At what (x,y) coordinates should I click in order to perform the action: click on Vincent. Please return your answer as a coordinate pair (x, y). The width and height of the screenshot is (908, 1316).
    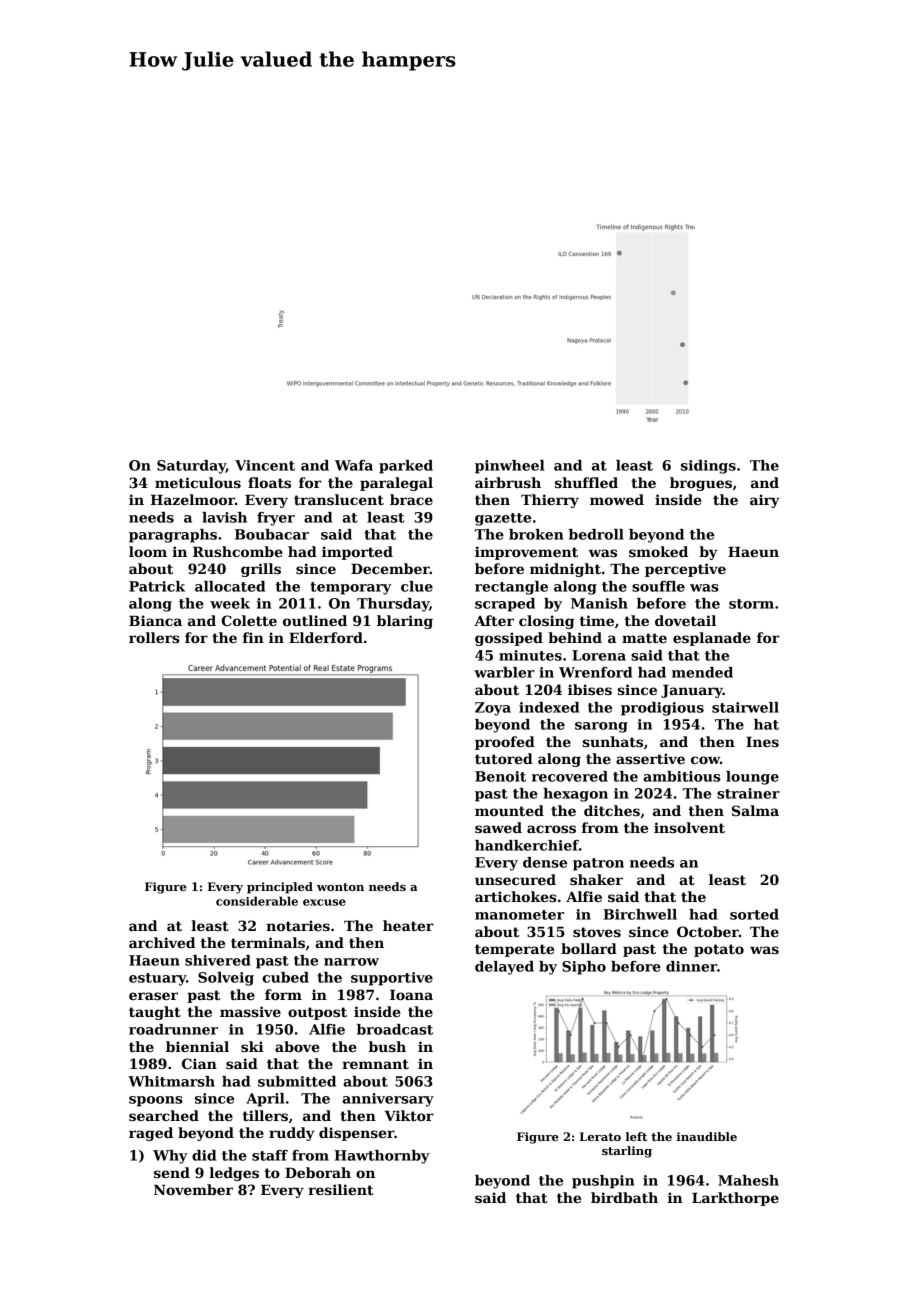
    Looking at the image, I should click on (265, 465).
